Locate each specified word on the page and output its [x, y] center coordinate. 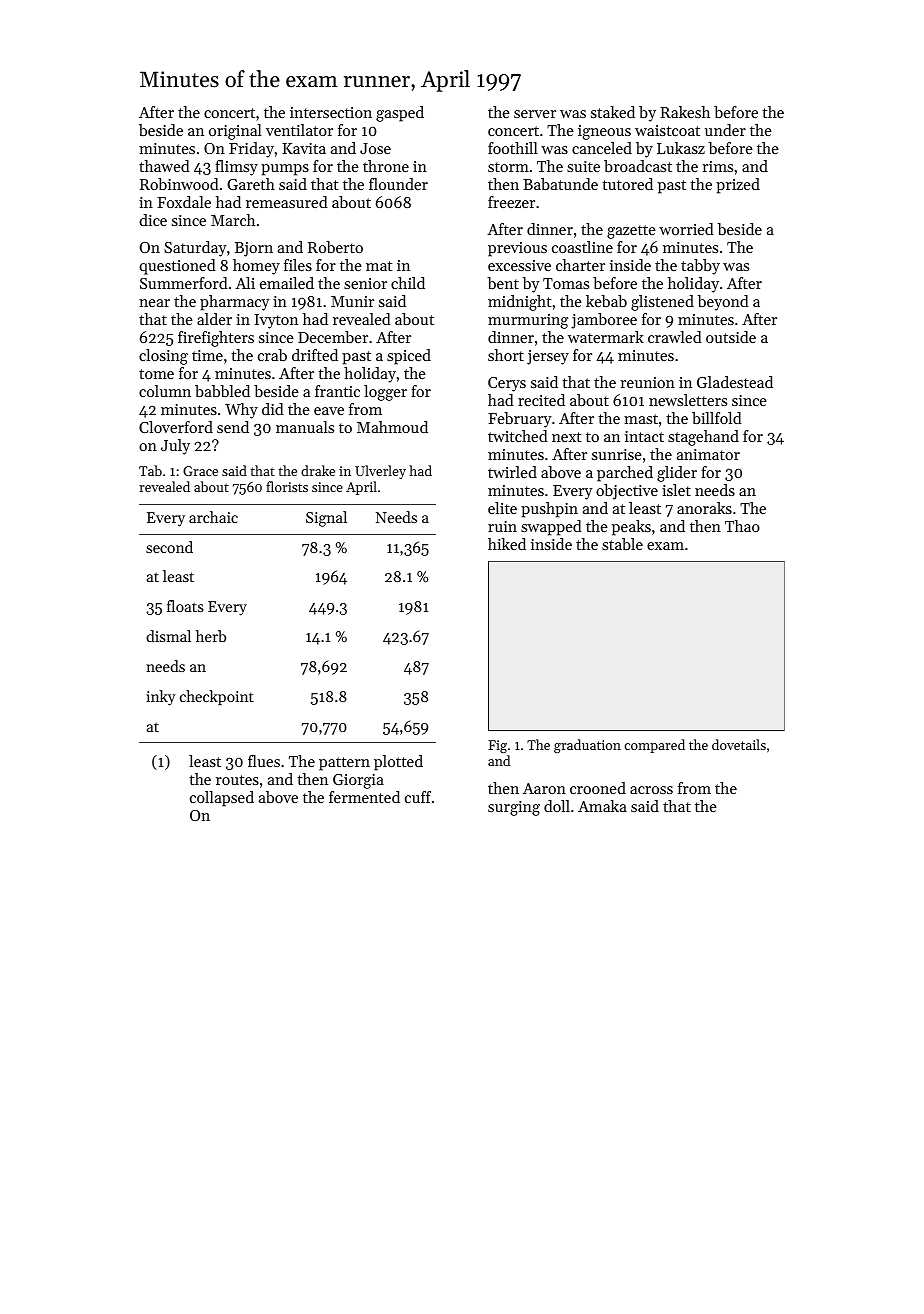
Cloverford [176, 427]
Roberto [335, 247]
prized [738, 186]
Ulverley [380, 472]
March [233, 220]
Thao [742, 526]
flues [264, 761]
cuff [418, 797]
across [651, 790]
